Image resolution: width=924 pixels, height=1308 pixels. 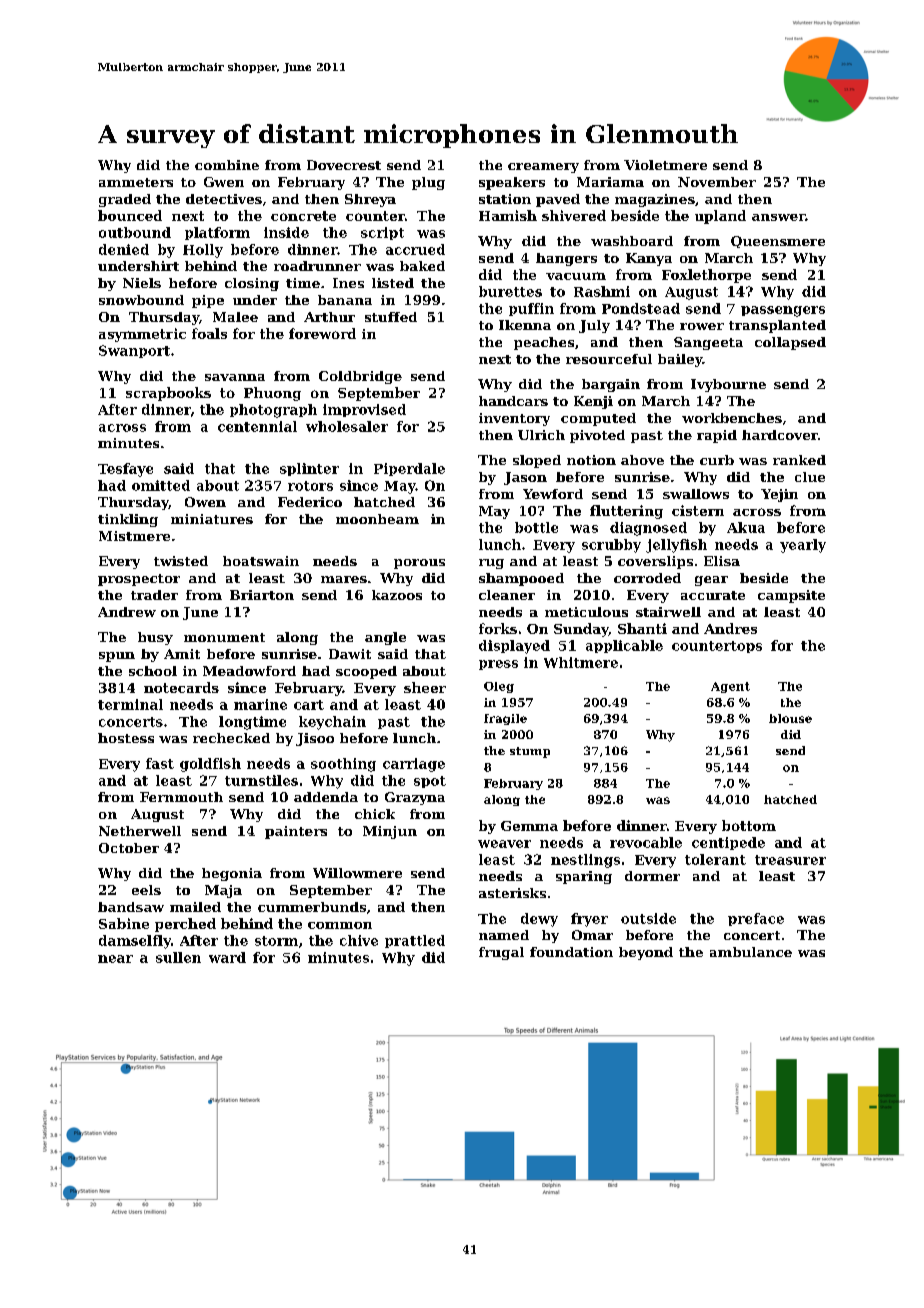 I want to click on porous, so click(x=419, y=564).
